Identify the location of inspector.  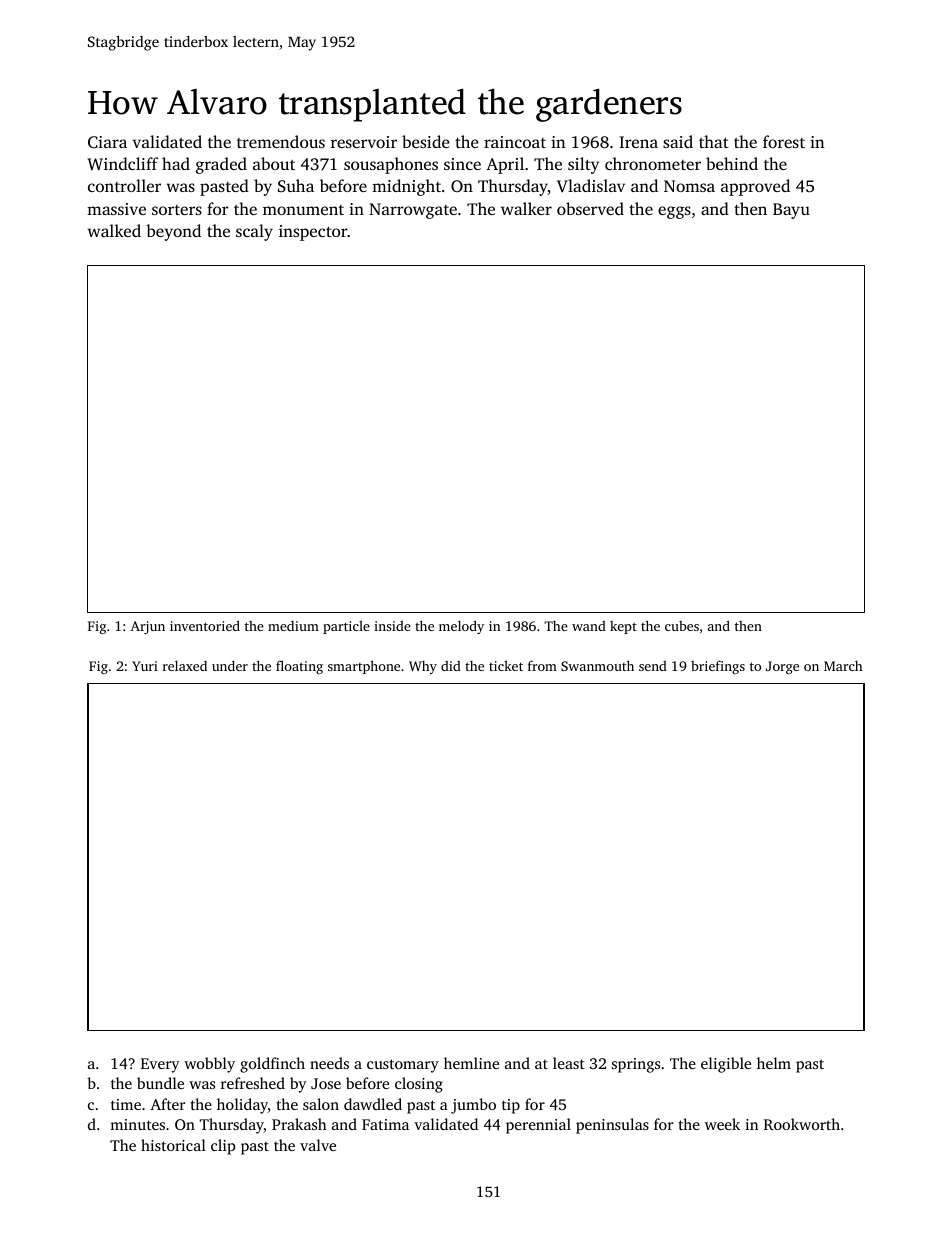
(313, 233).
